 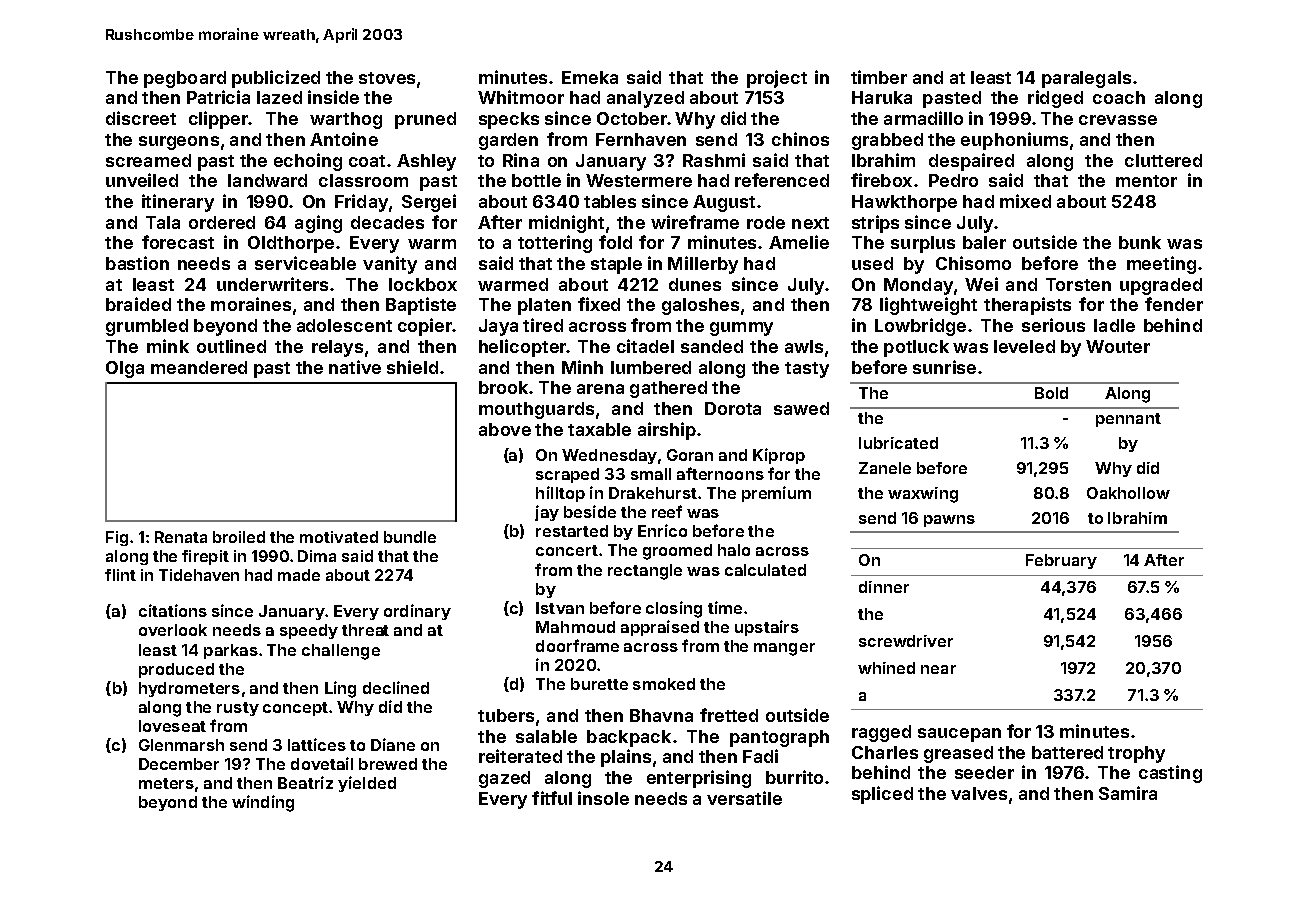 I want to click on meeting, so click(x=1161, y=265).
